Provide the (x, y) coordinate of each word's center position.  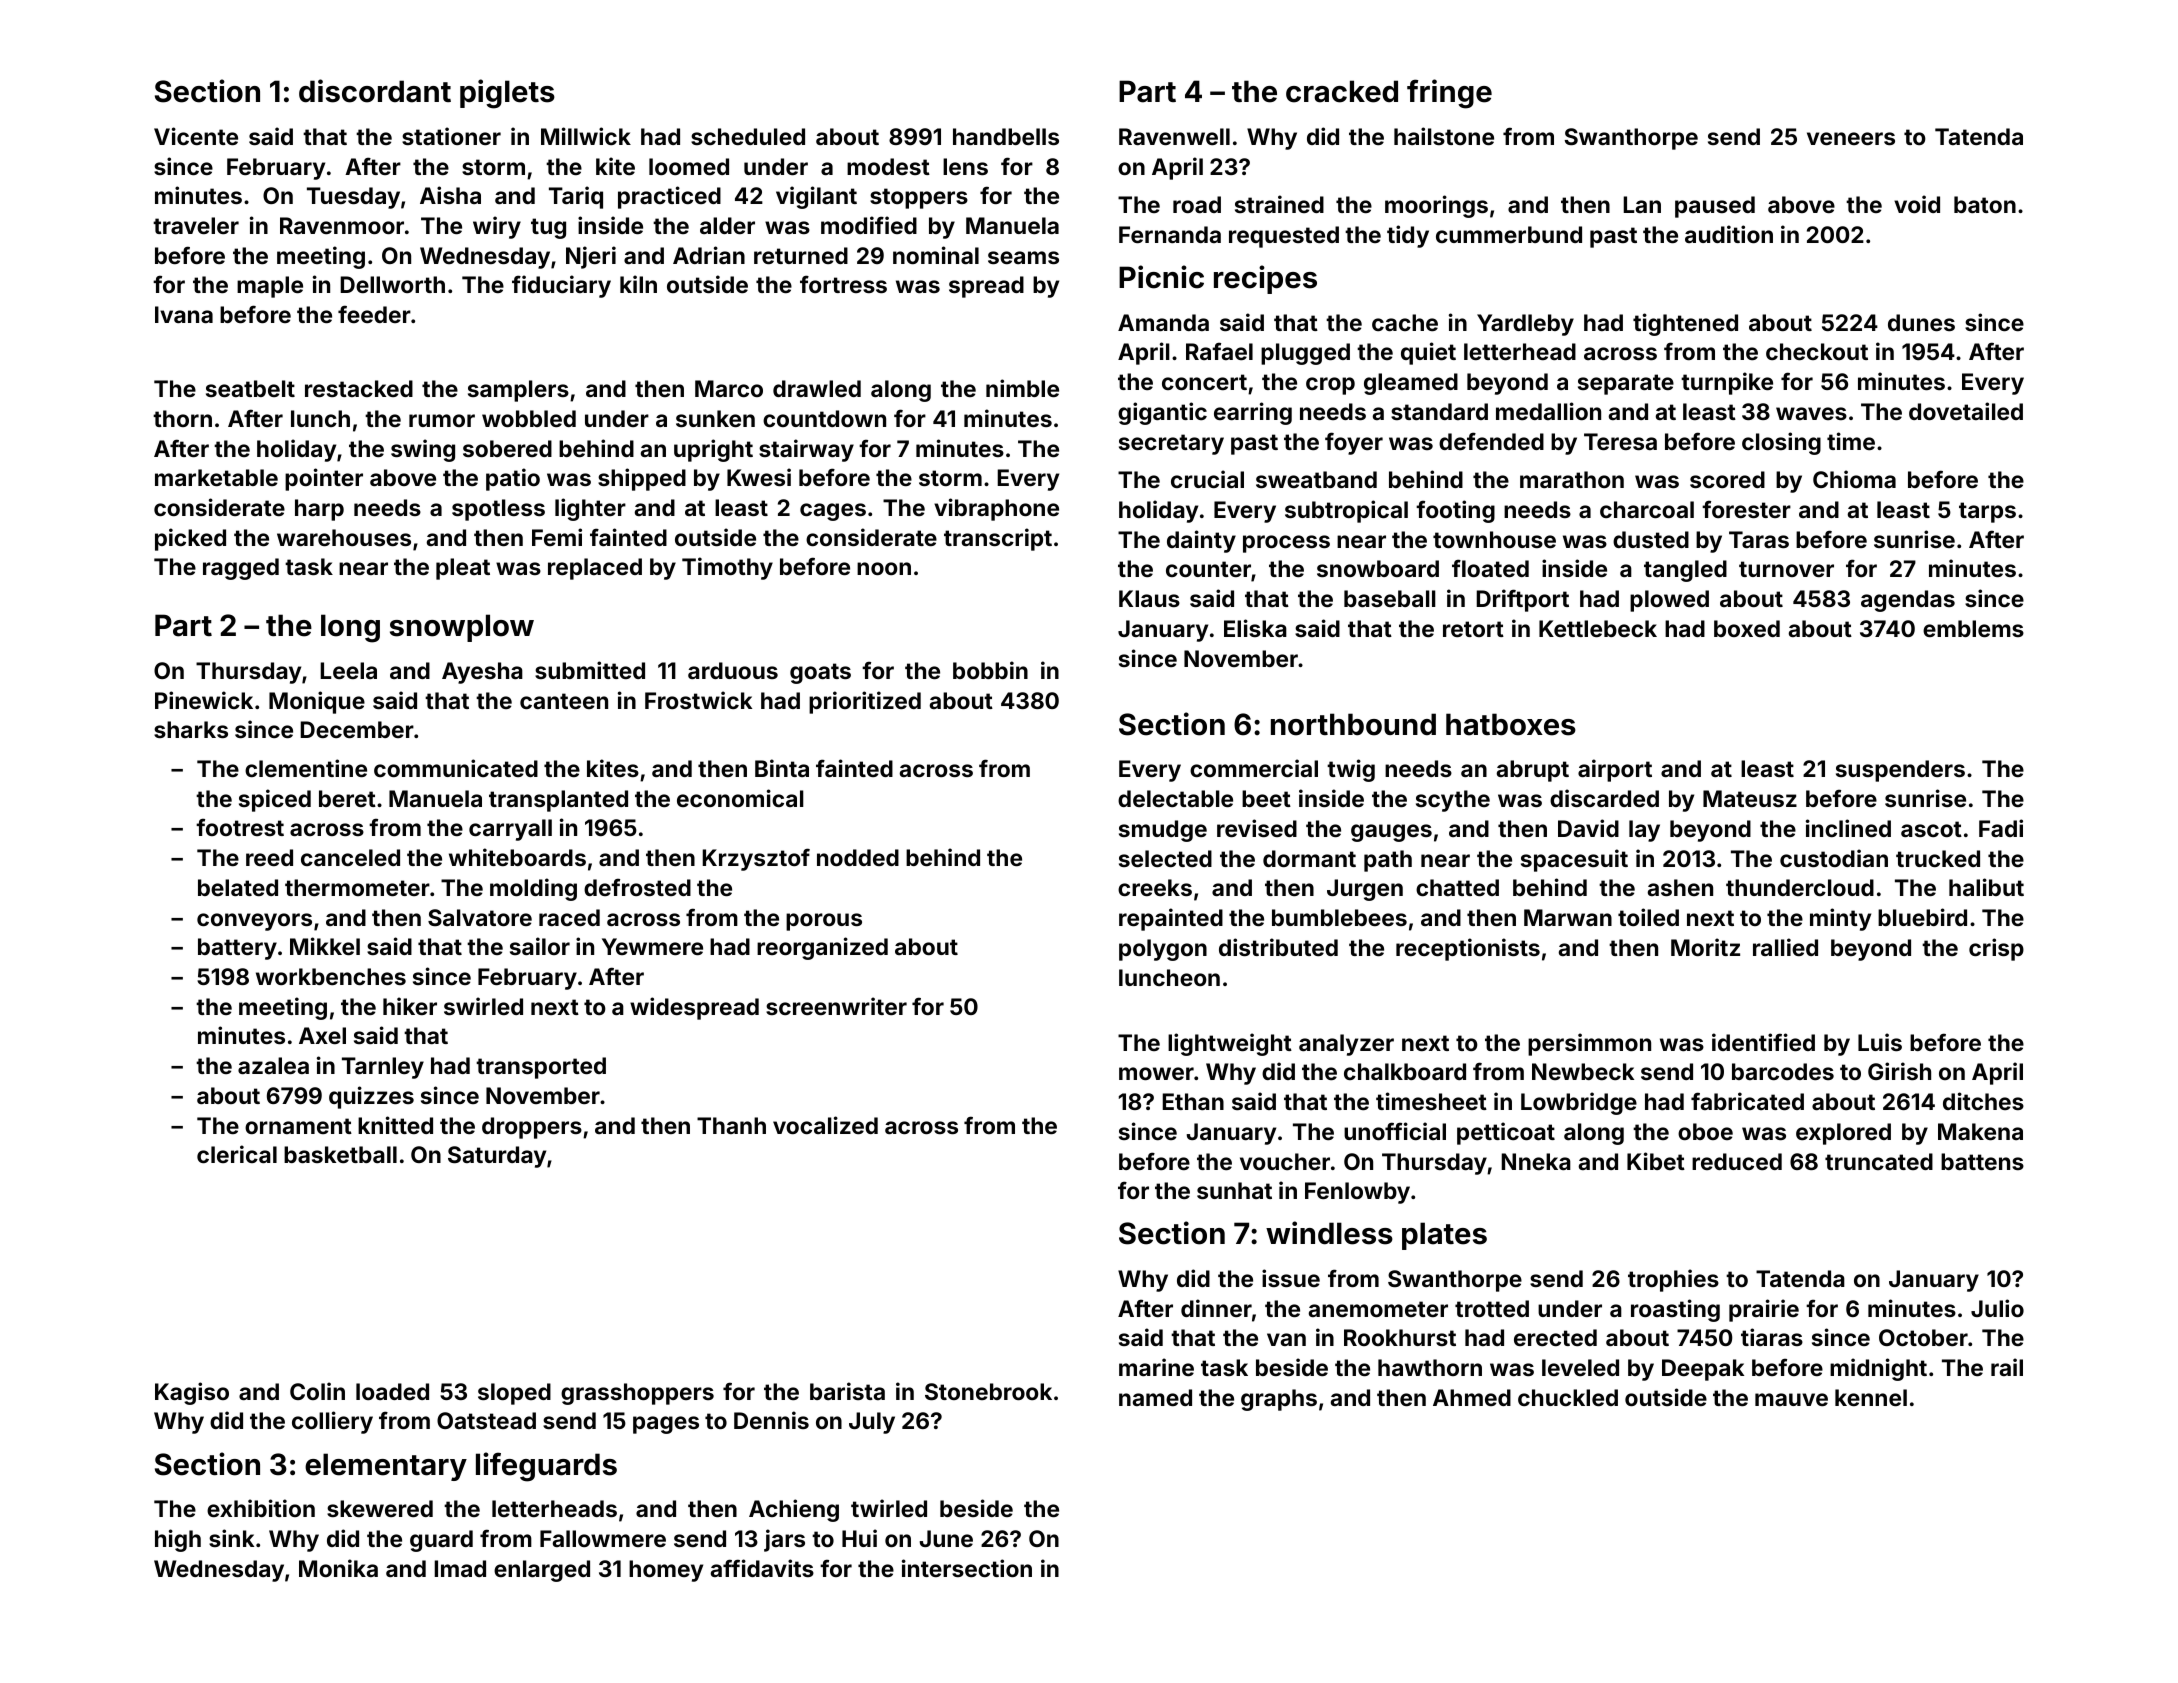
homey (666, 1571)
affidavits (762, 1568)
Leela (348, 670)
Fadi (2001, 828)
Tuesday (353, 198)
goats (820, 673)
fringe (1449, 94)
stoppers (919, 198)
